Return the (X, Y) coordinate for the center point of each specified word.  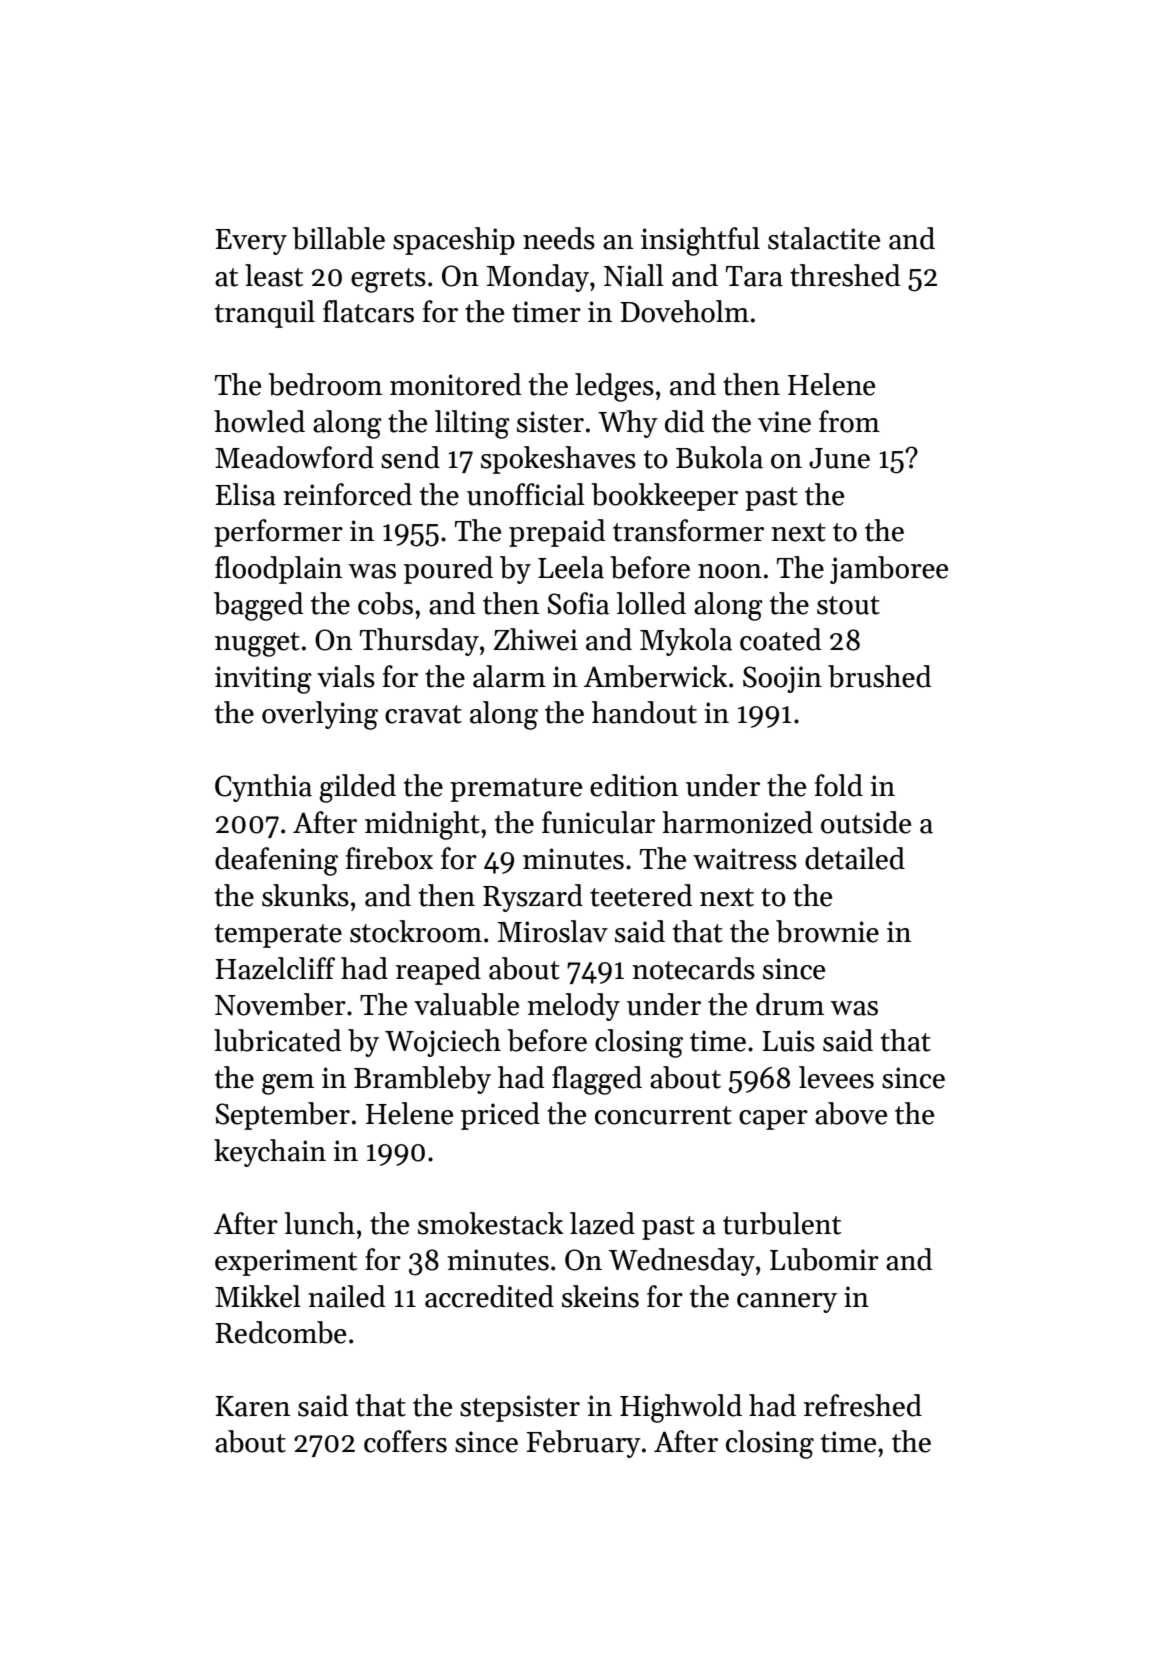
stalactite (824, 238)
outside (866, 822)
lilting (472, 424)
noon (730, 571)
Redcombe (280, 1332)
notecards (693, 968)
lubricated (277, 1040)
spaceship (454, 241)
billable (338, 238)
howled (259, 421)
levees (836, 1077)
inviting (263, 680)
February (583, 1444)
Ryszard (533, 898)
